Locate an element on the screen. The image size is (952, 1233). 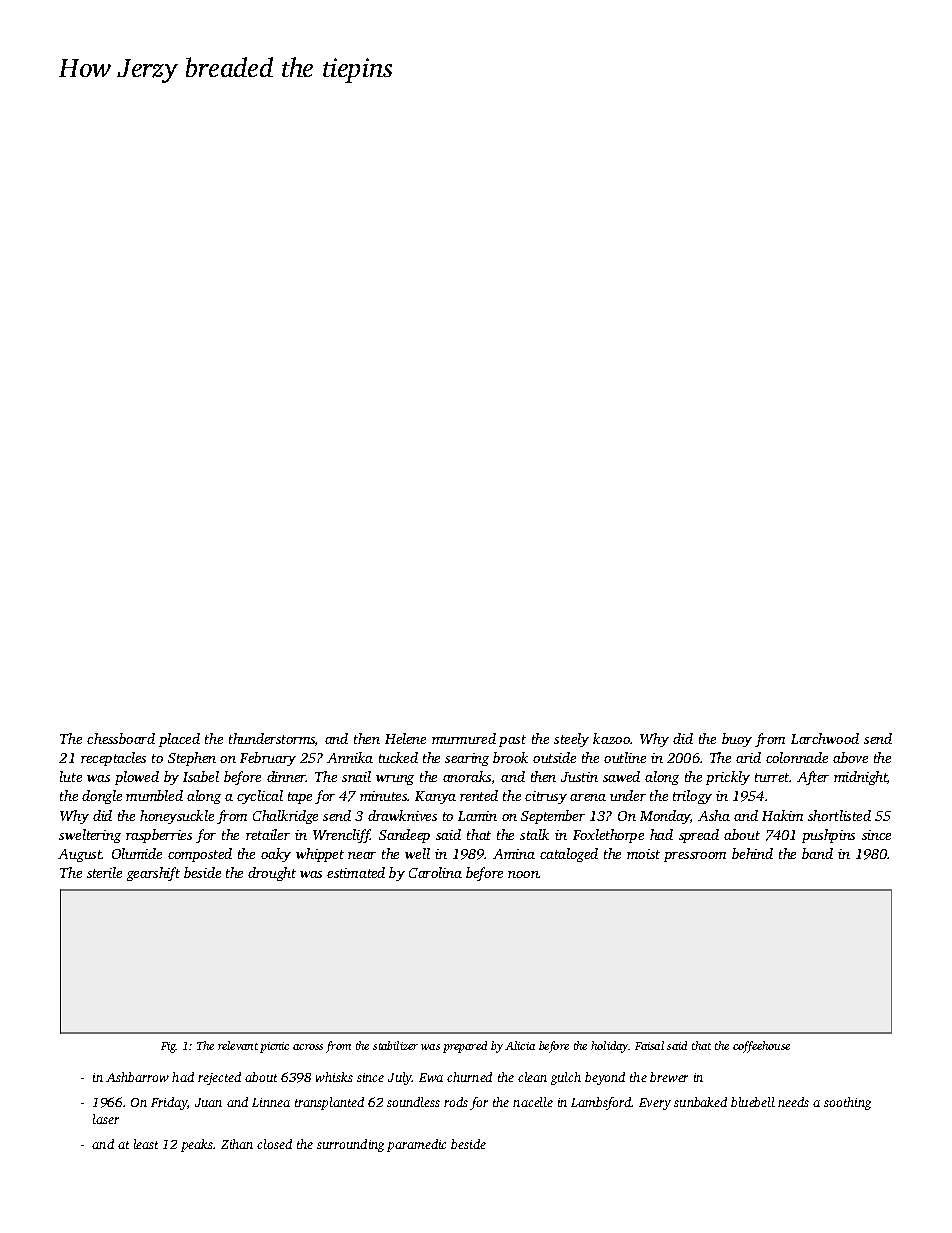
Helene is located at coordinates (405, 738).
